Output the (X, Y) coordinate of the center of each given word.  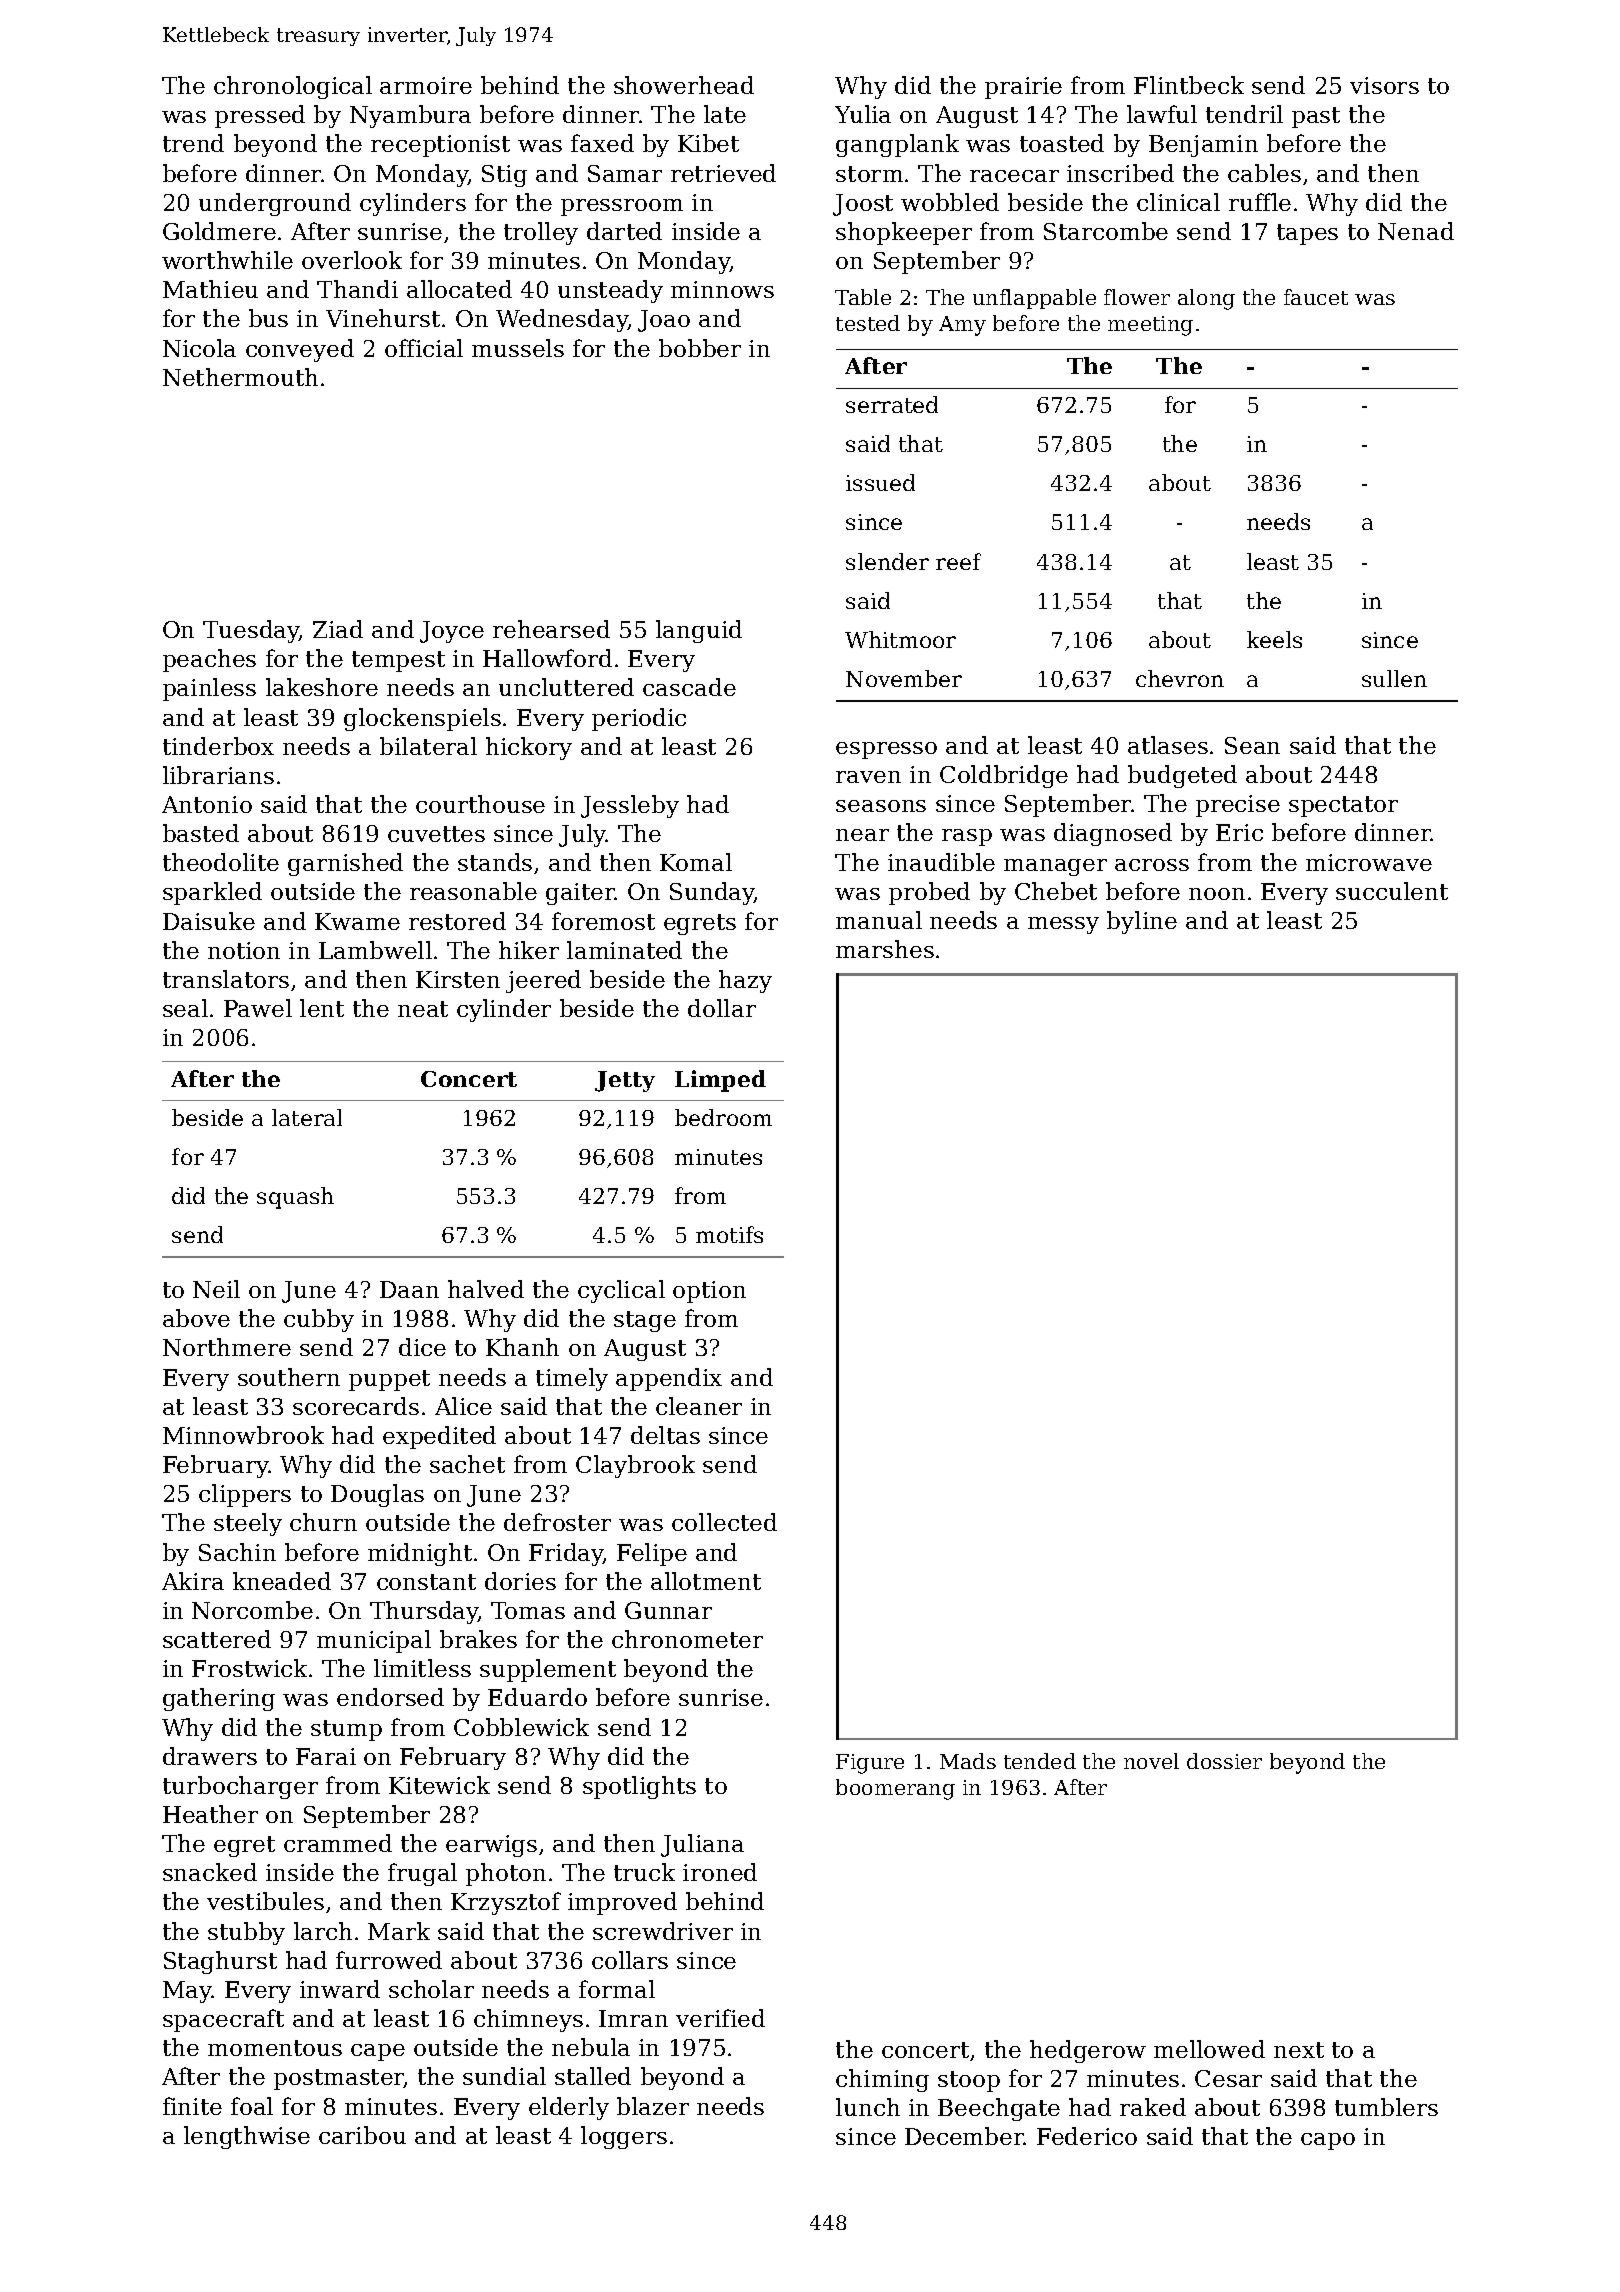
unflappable (1034, 299)
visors (1384, 85)
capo (1328, 2141)
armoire (426, 85)
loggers (624, 2137)
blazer (653, 2106)
